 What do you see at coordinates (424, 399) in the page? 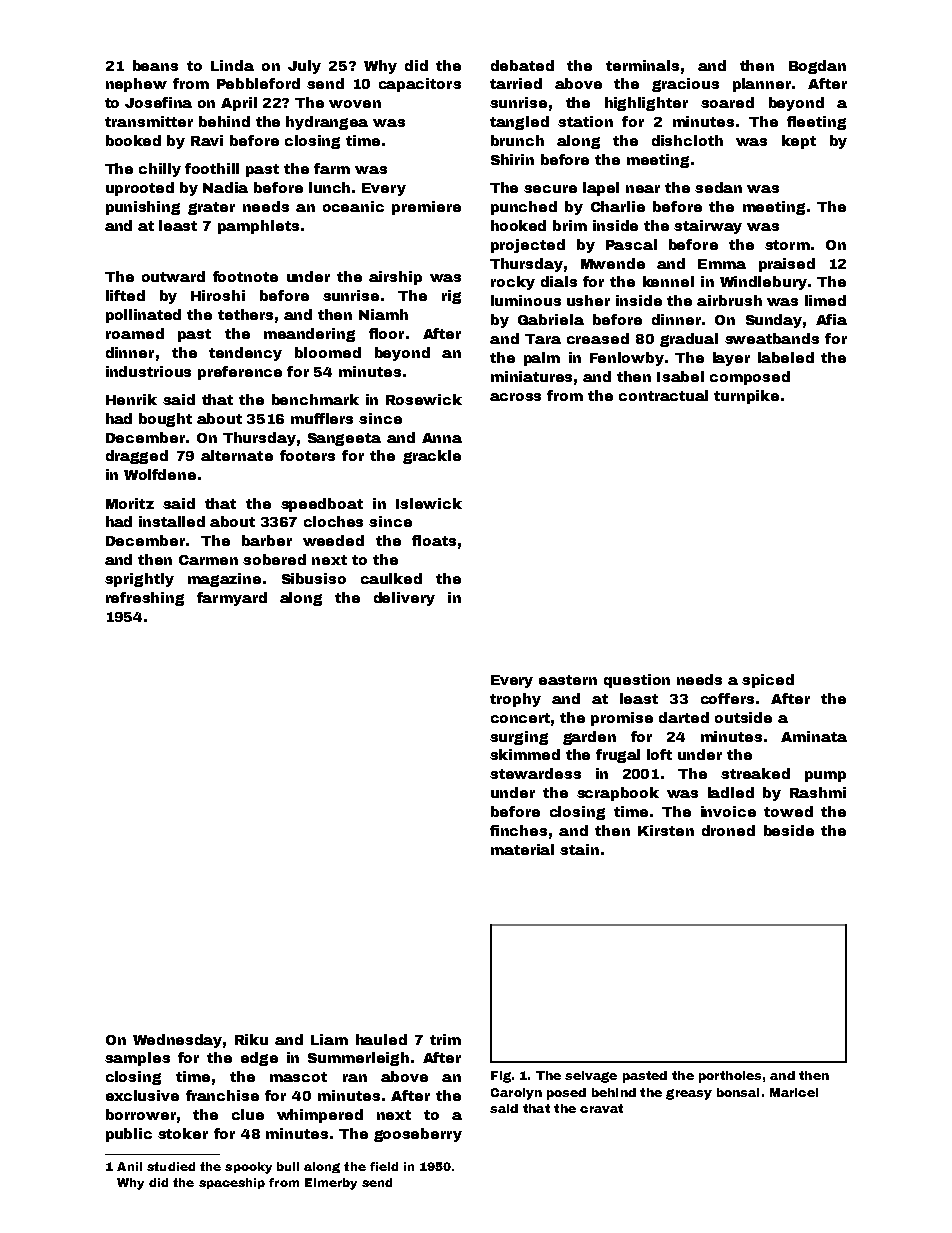
I see `Rosewick` at bounding box center [424, 399].
